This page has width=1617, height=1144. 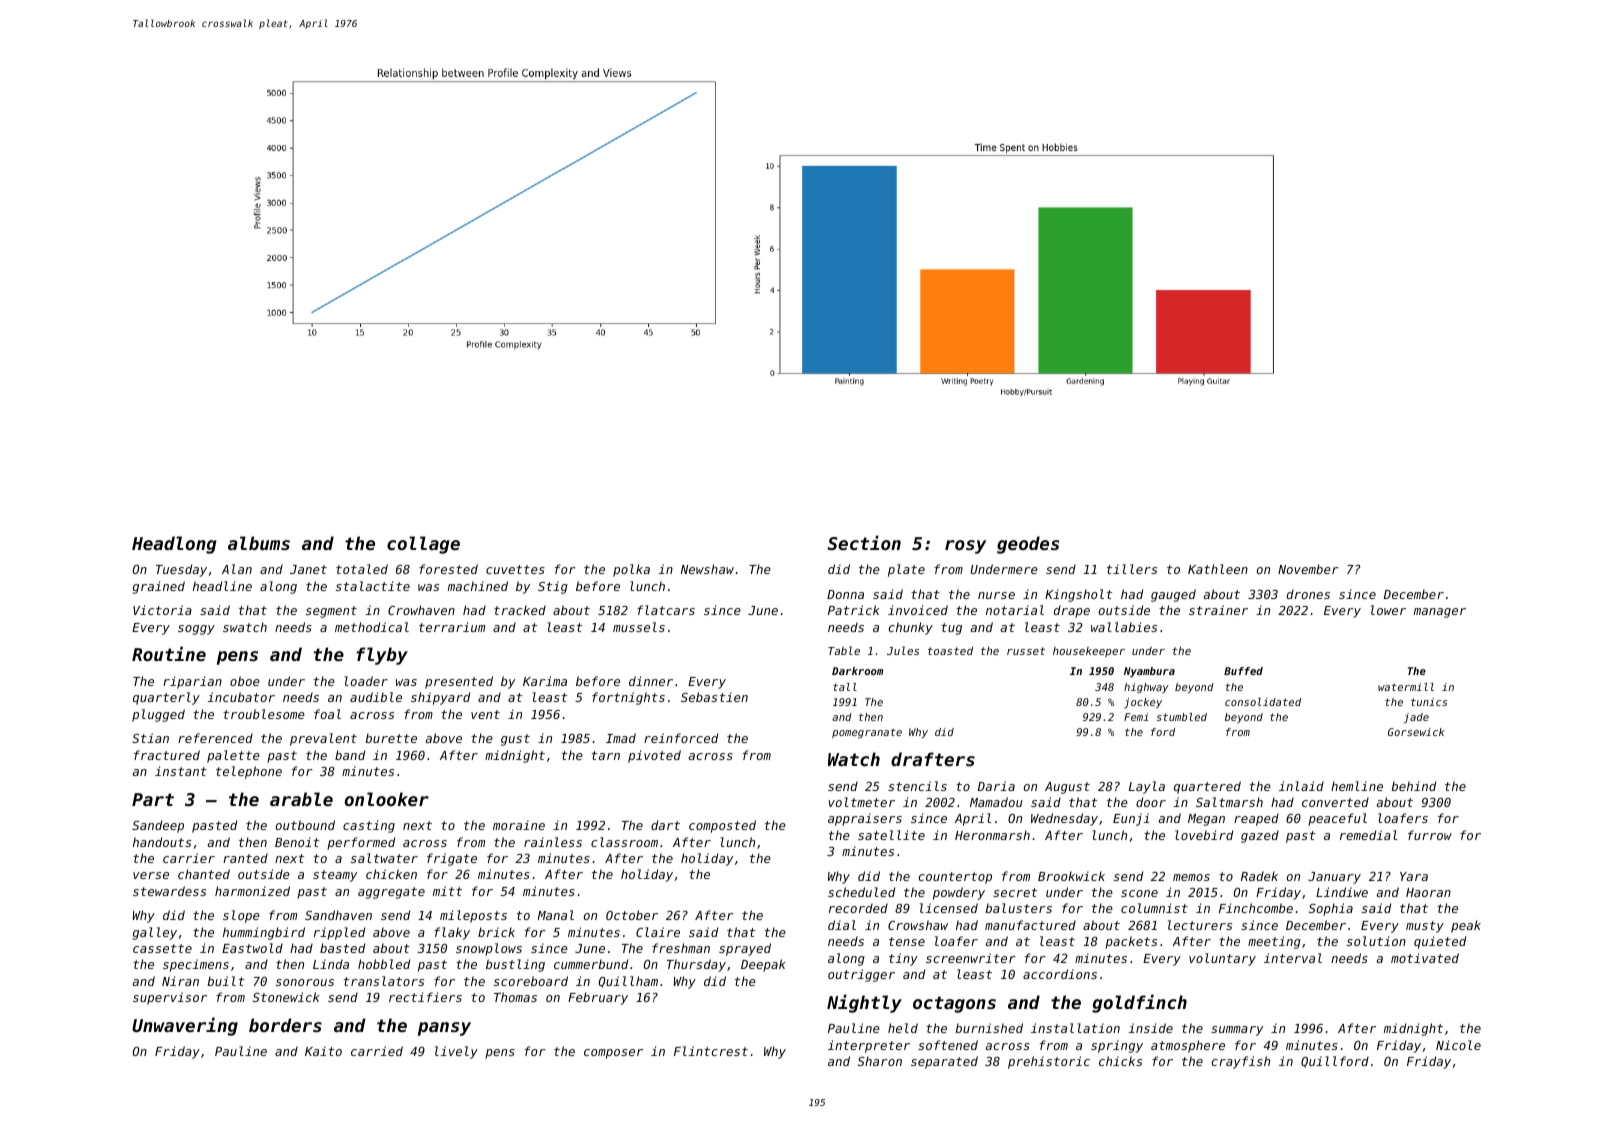 What do you see at coordinates (1414, 876) in the page?
I see `Yara` at bounding box center [1414, 876].
